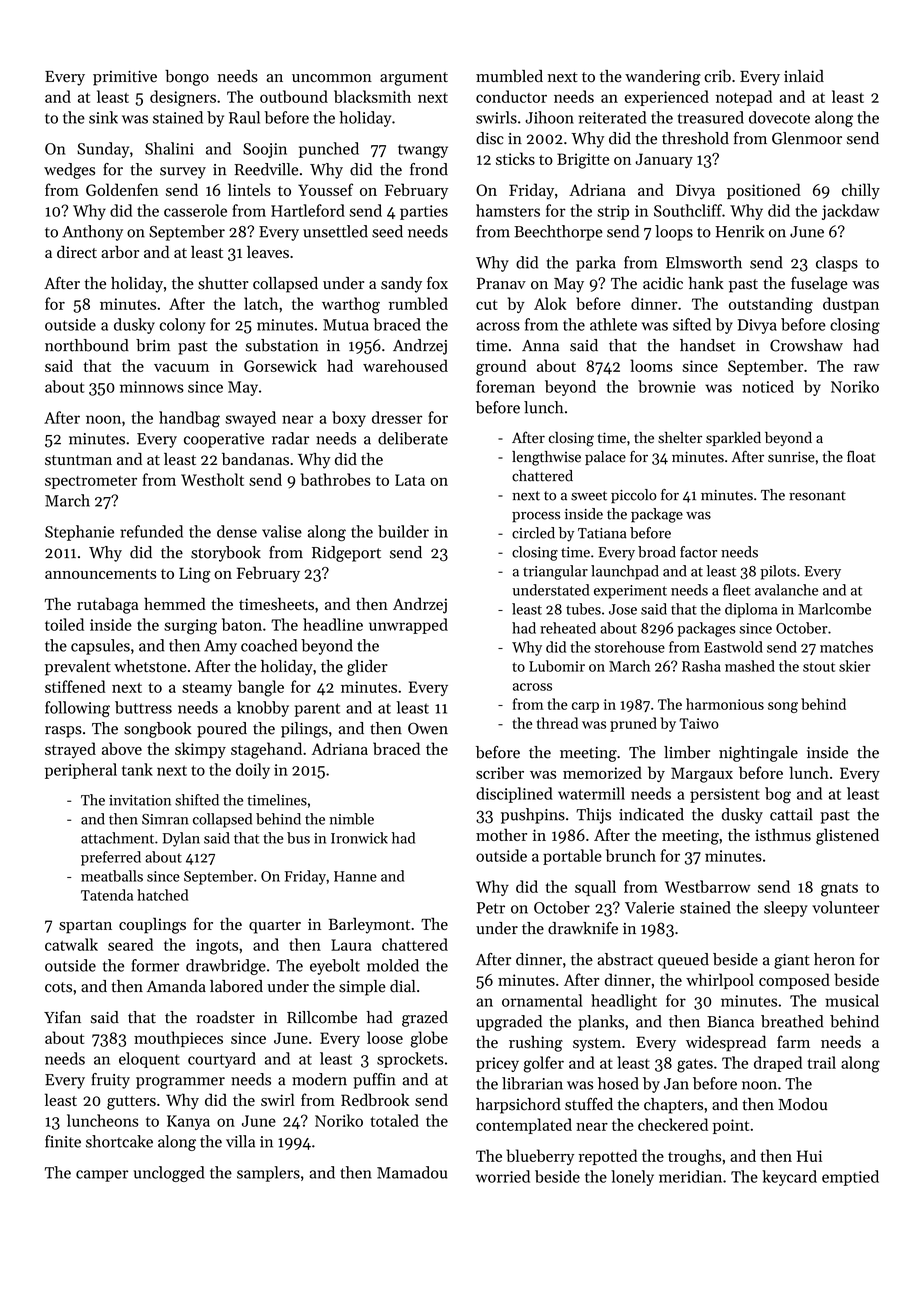  I want to click on Lata, so click(410, 480).
